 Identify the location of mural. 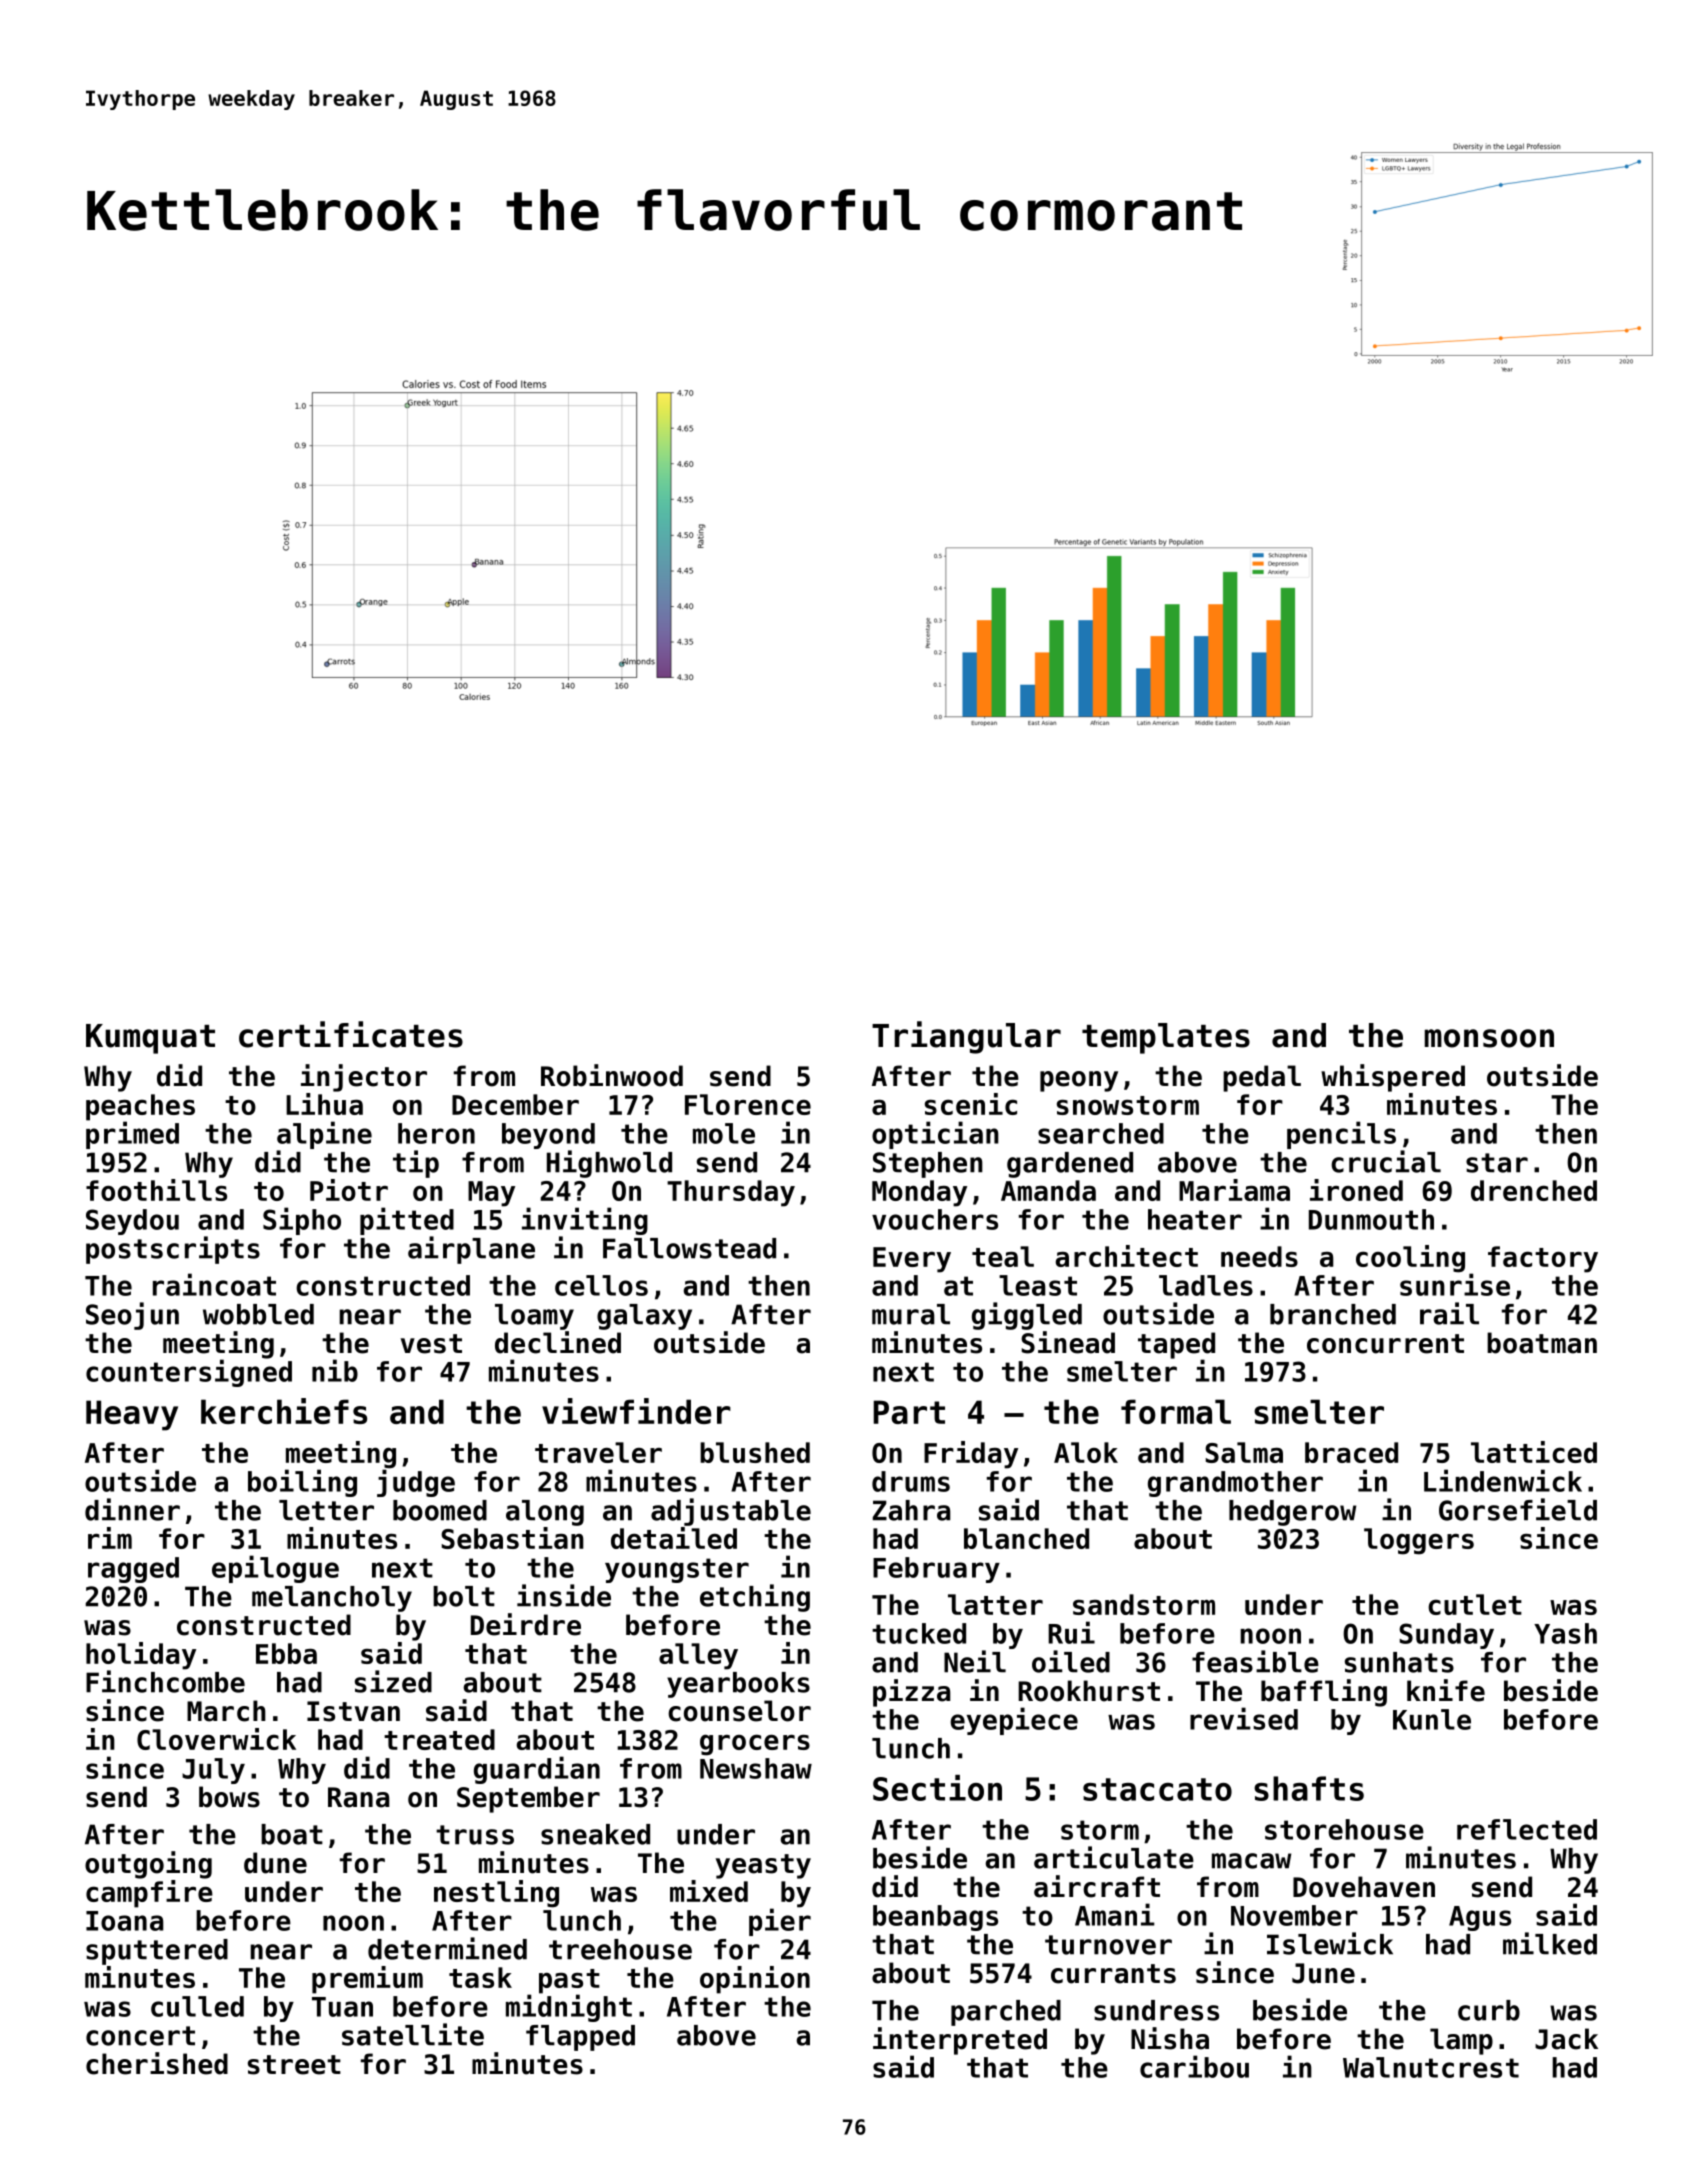
(911, 1314).
